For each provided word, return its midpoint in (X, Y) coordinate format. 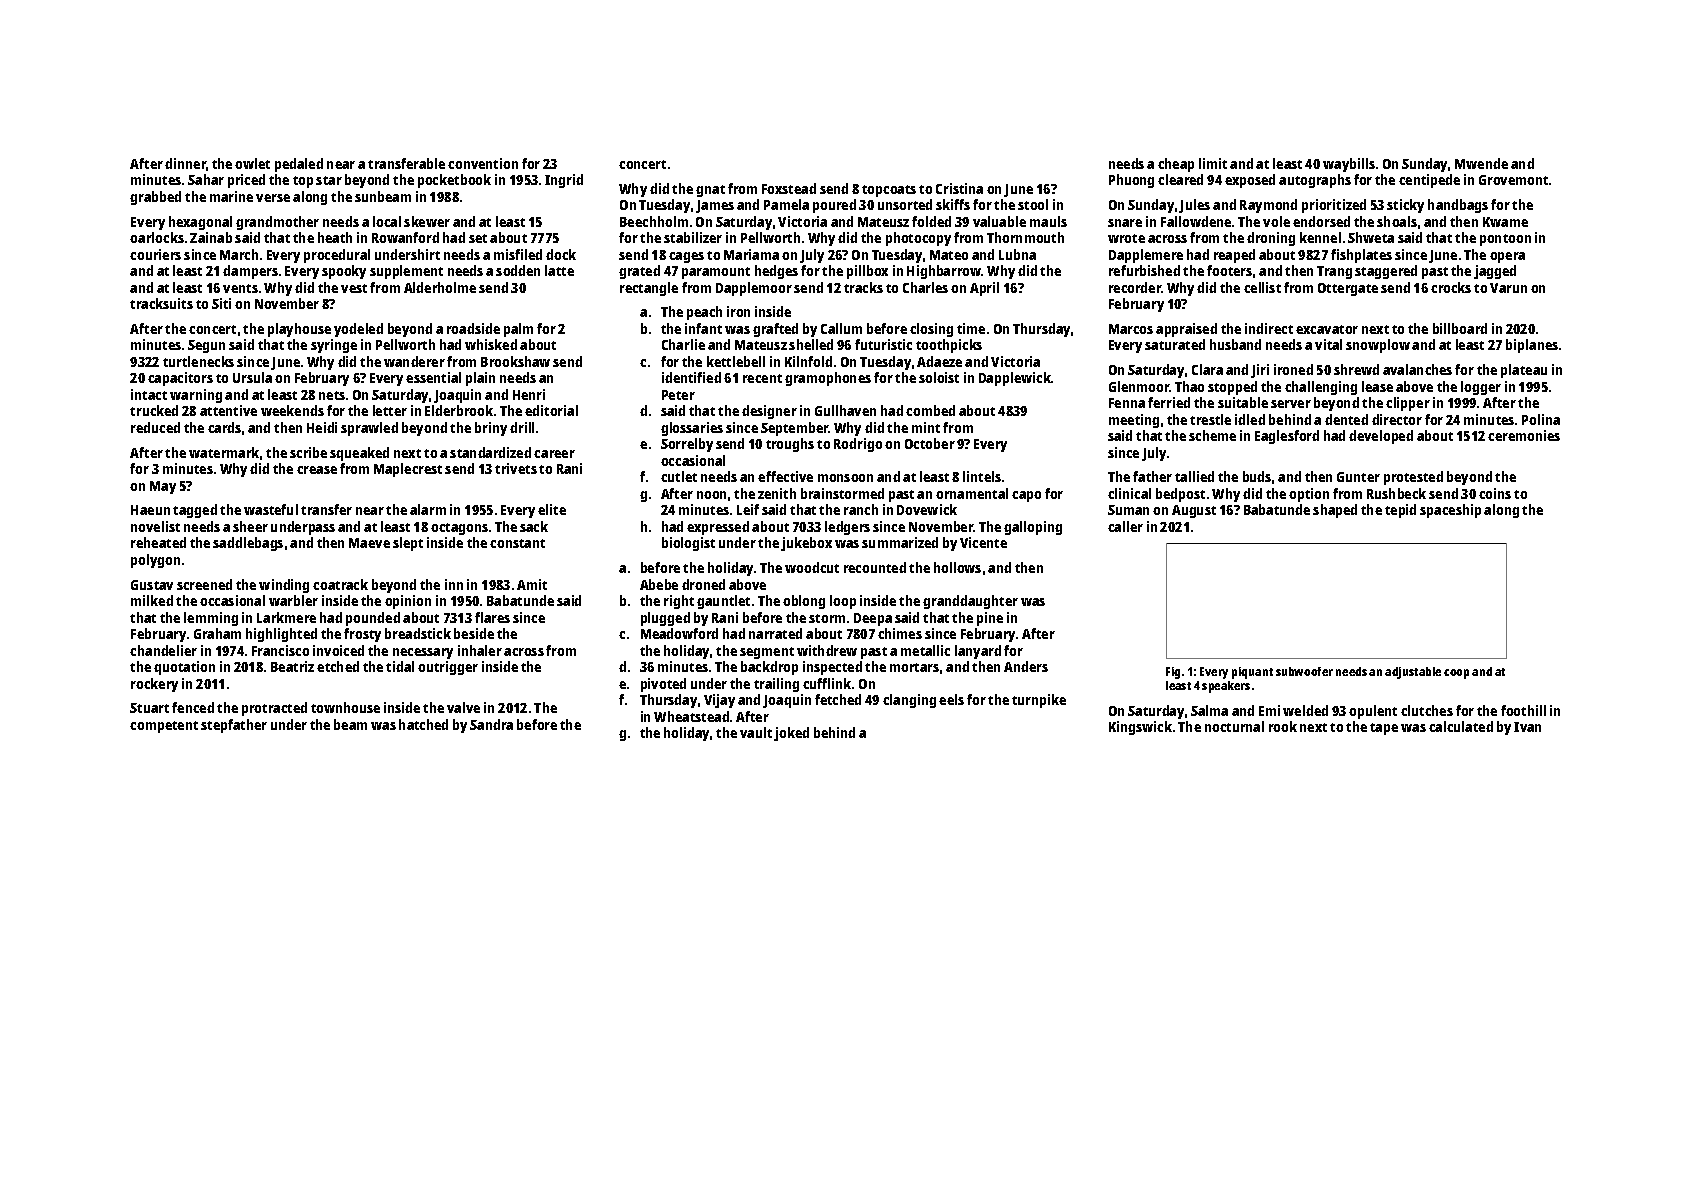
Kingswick (1140, 728)
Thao (1189, 386)
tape (1384, 729)
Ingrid (564, 181)
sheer (250, 526)
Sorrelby (687, 445)
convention (483, 163)
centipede (1429, 181)
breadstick (418, 633)
